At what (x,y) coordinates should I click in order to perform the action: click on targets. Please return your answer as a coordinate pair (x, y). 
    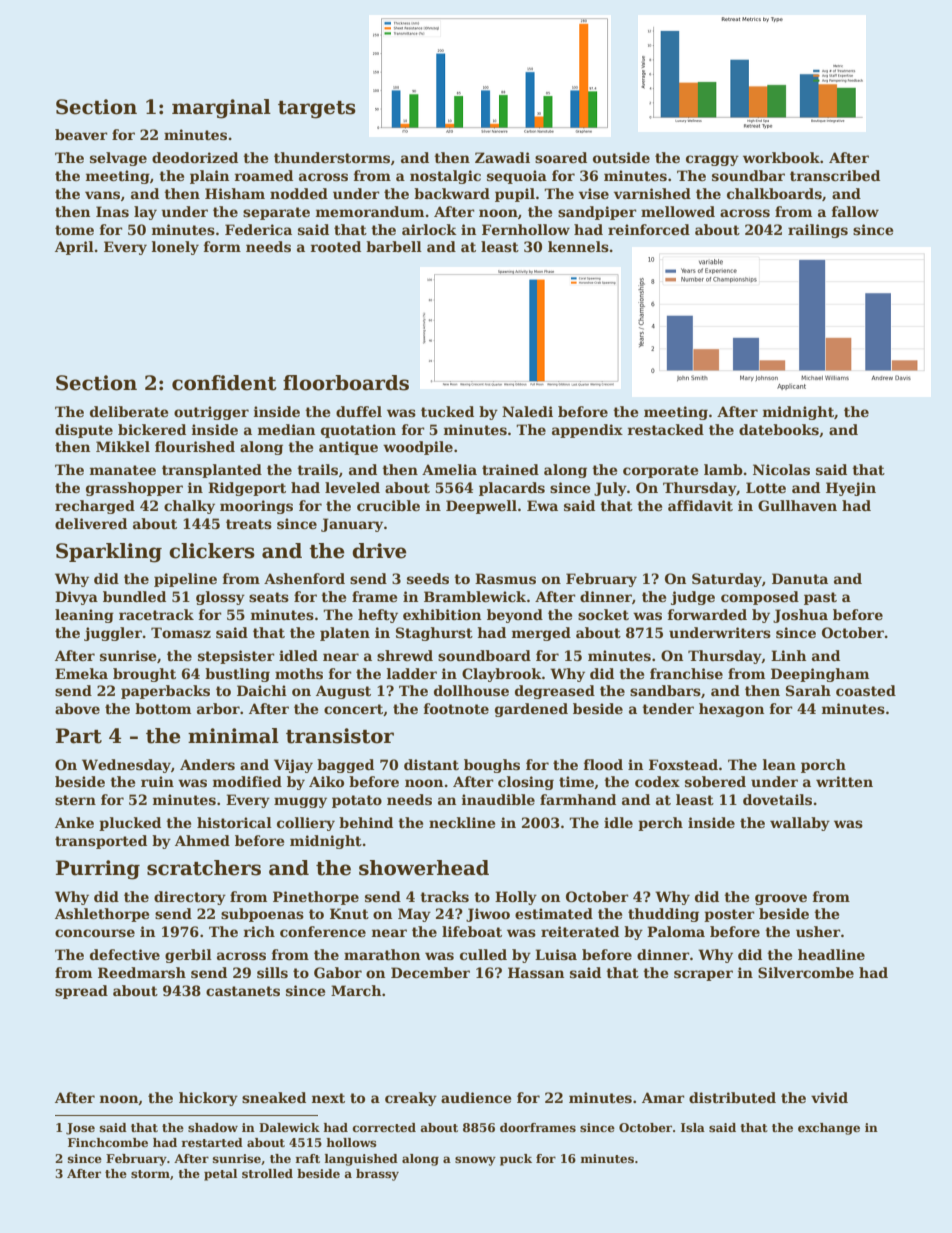
    Looking at the image, I should click on (317, 110).
